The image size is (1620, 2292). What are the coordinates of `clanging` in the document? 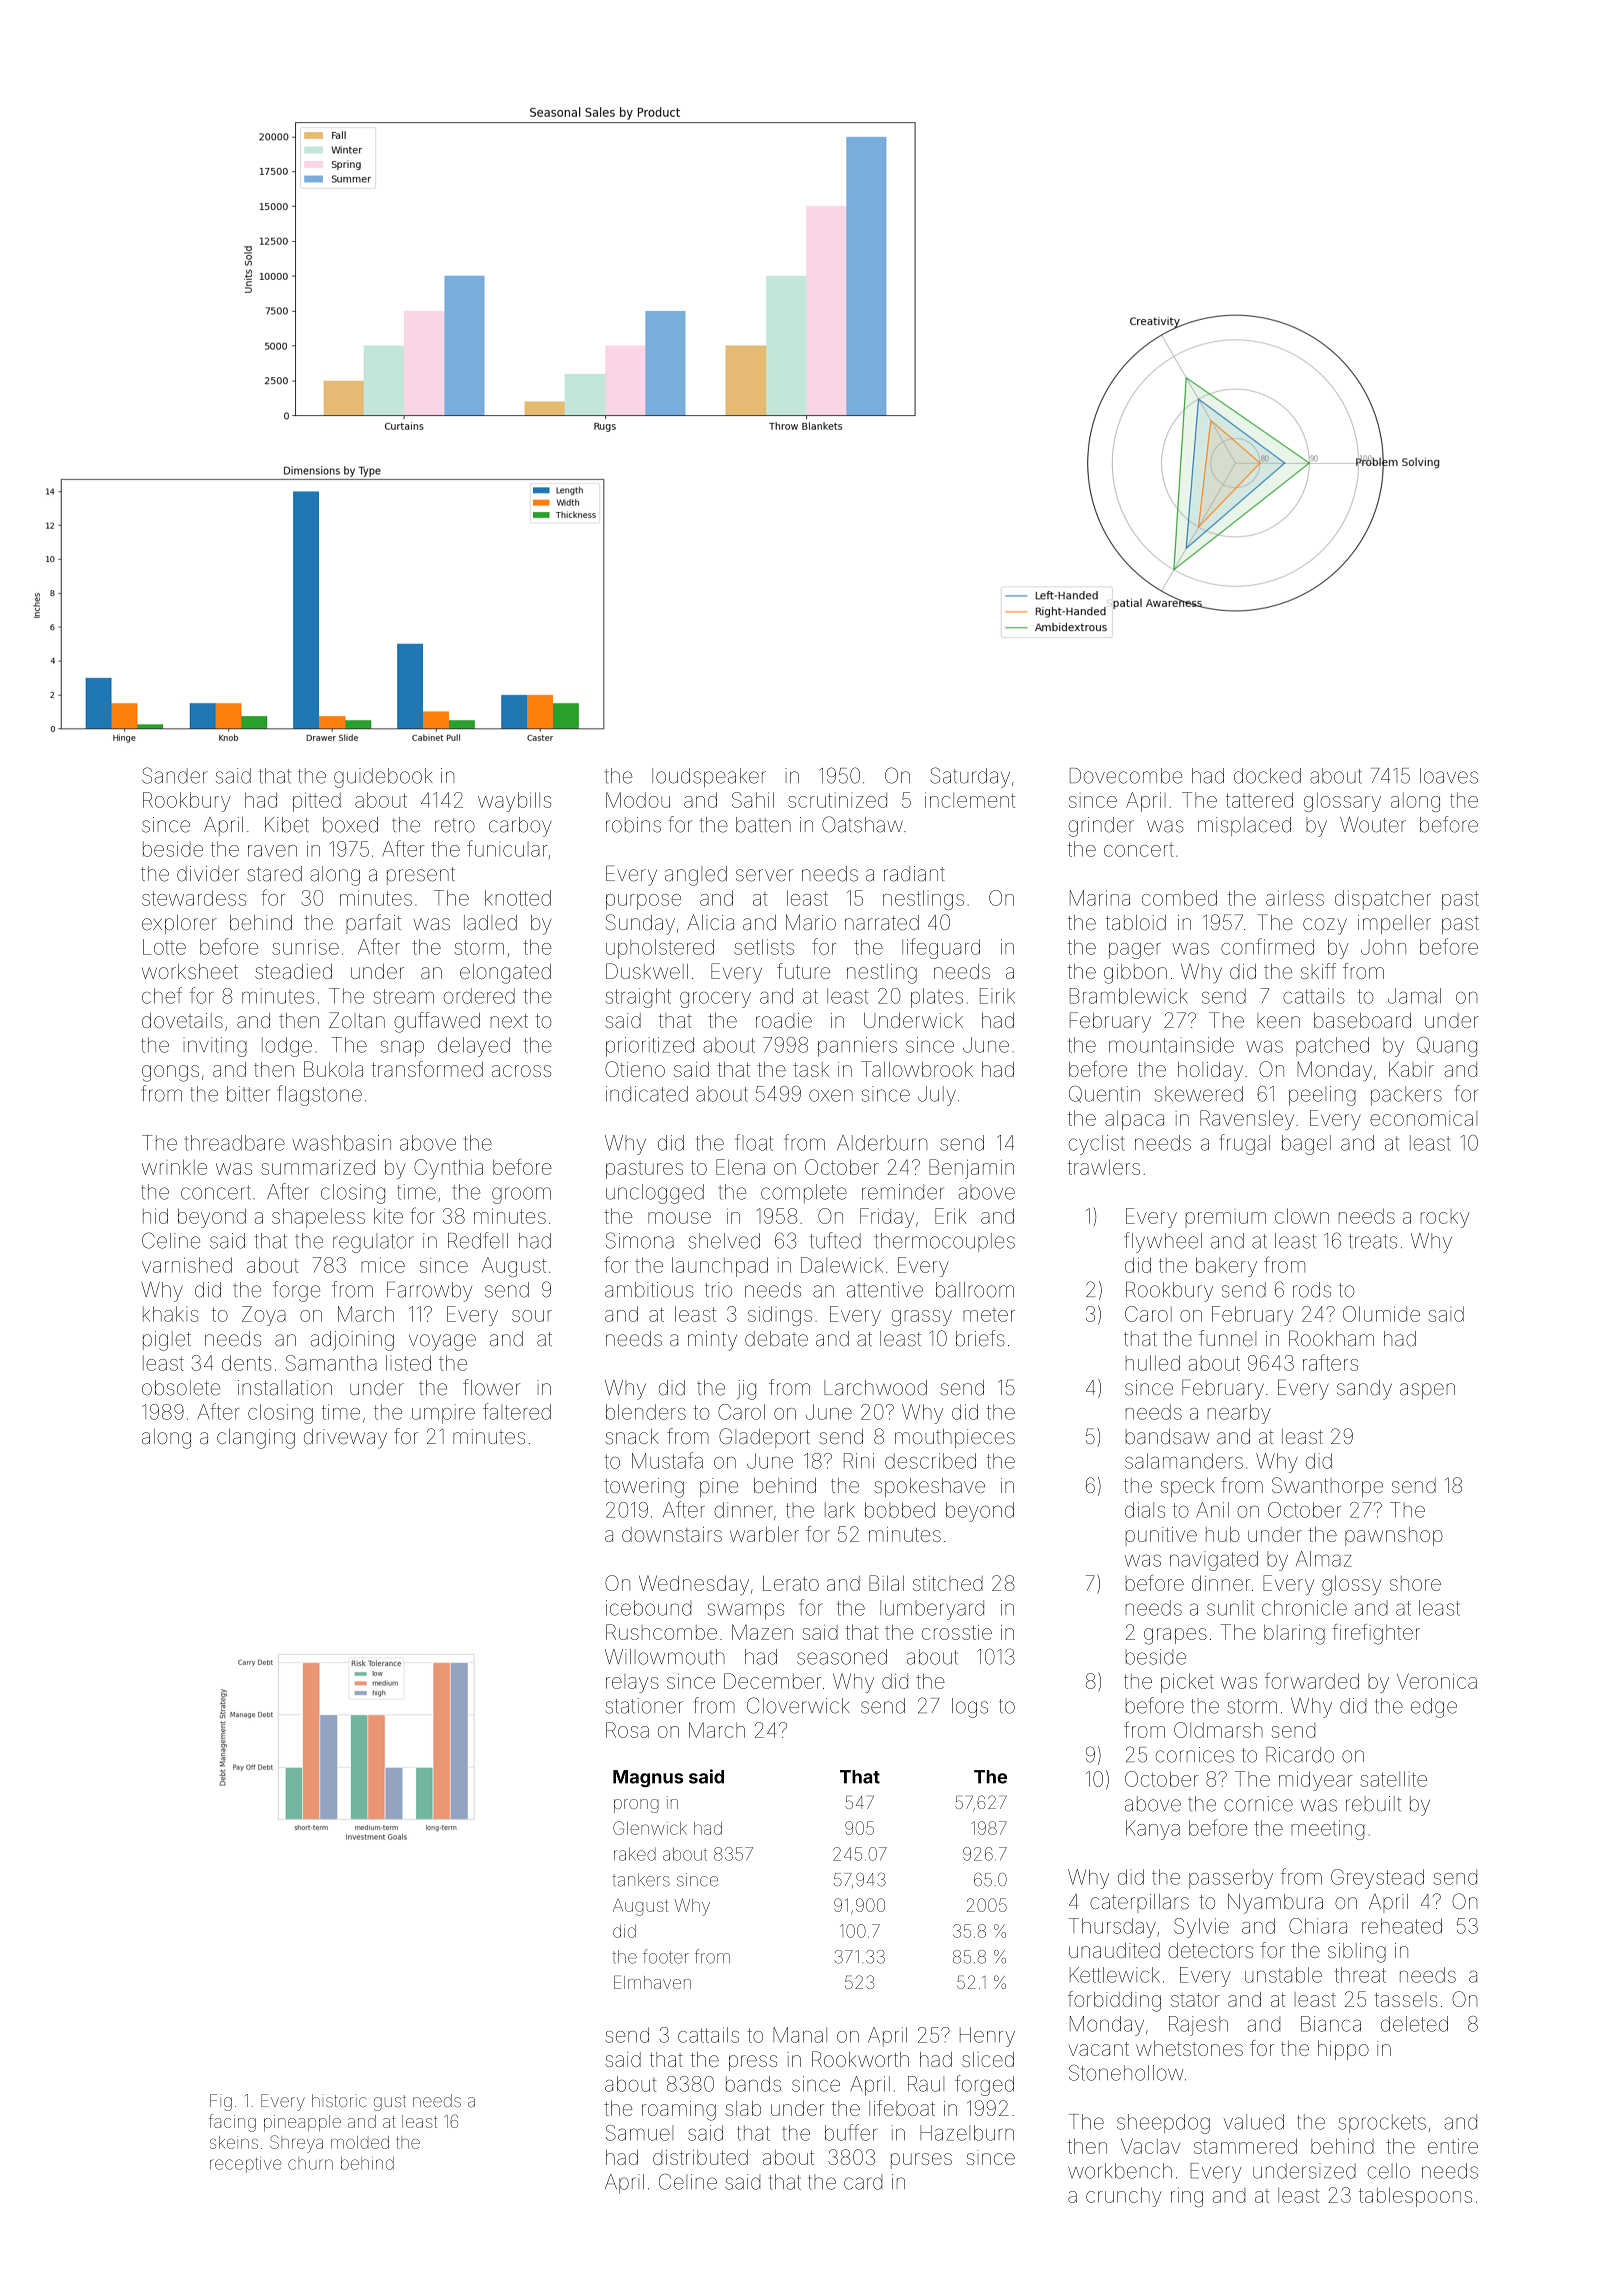 It's located at (256, 1439).
